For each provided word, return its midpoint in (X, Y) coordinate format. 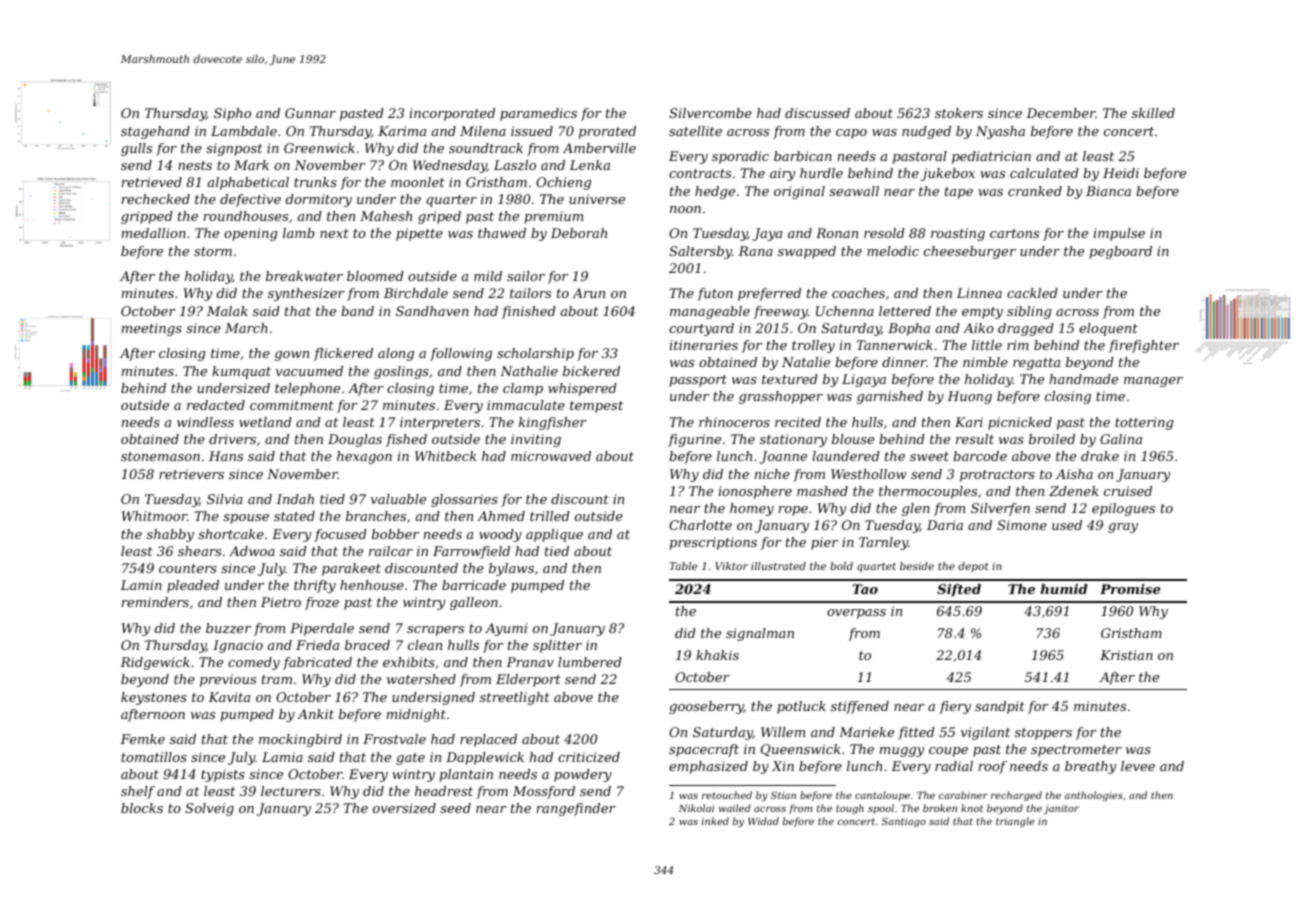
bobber (395, 534)
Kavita (229, 697)
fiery (955, 707)
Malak (227, 311)
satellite (695, 131)
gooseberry (706, 707)
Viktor (731, 566)
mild (488, 276)
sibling (1029, 312)
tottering (1144, 423)
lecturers (291, 791)
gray (1123, 528)
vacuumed (309, 371)
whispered (582, 389)
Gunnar (310, 113)
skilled (1153, 113)
